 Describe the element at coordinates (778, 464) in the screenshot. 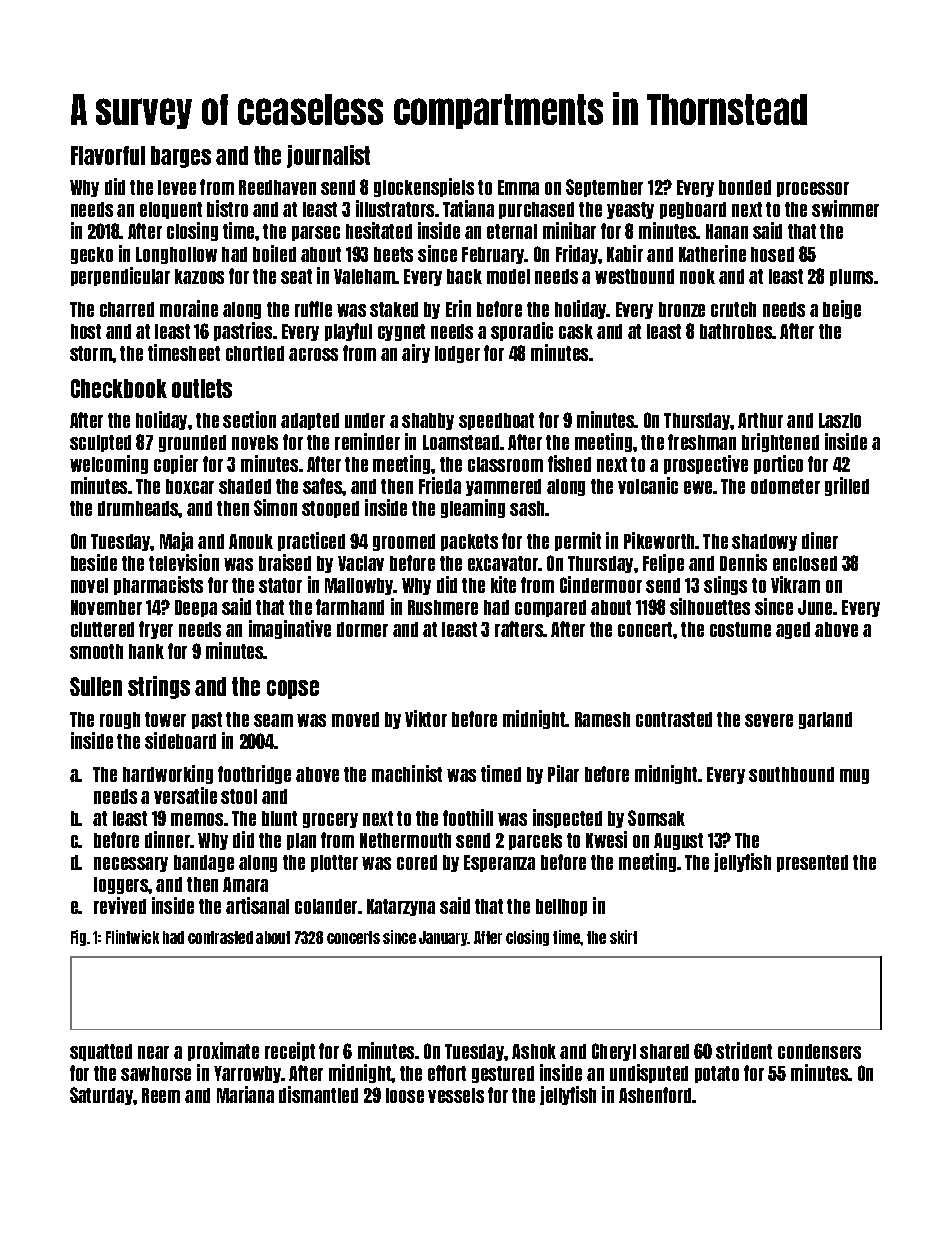

I see `portico` at that location.
